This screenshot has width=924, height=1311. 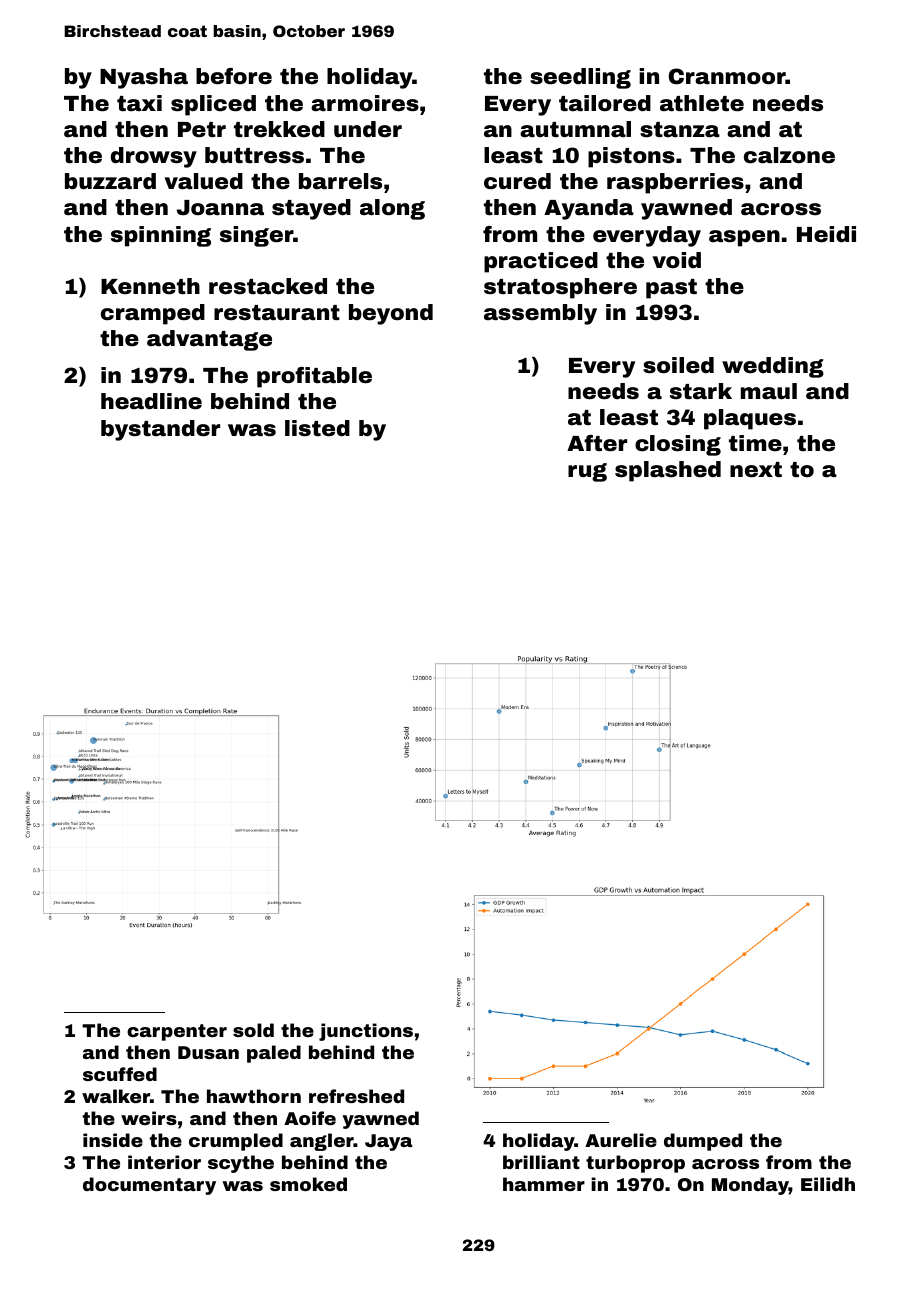 I want to click on calzone, so click(x=789, y=155).
